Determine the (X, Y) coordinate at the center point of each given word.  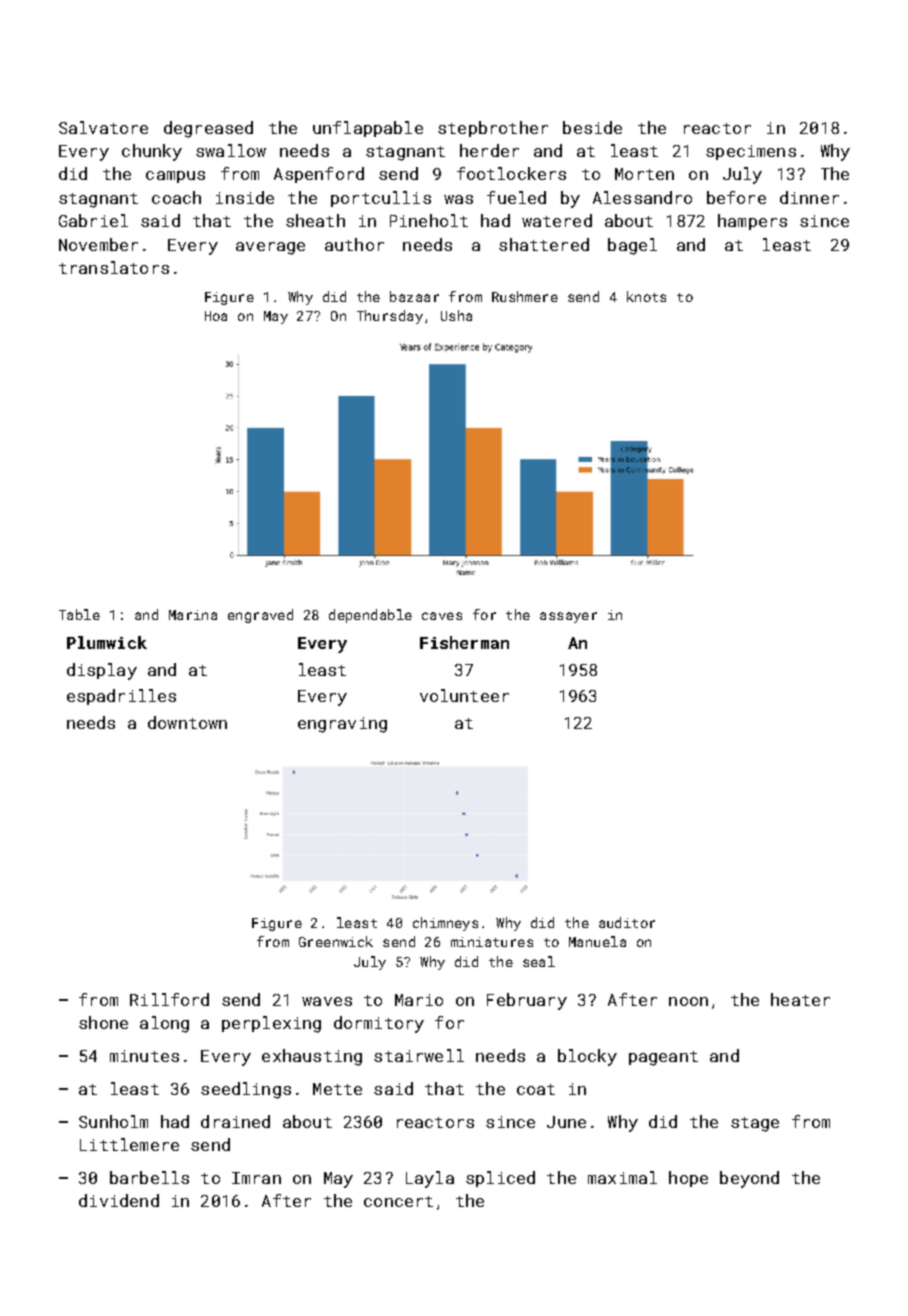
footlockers (511, 173)
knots (646, 296)
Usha (456, 315)
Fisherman (464, 642)
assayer (568, 617)
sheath (315, 220)
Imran (256, 1178)
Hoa (216, 316)
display (102, 671)
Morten (644, 174)
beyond (749, 1179)
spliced (500, 1179)
